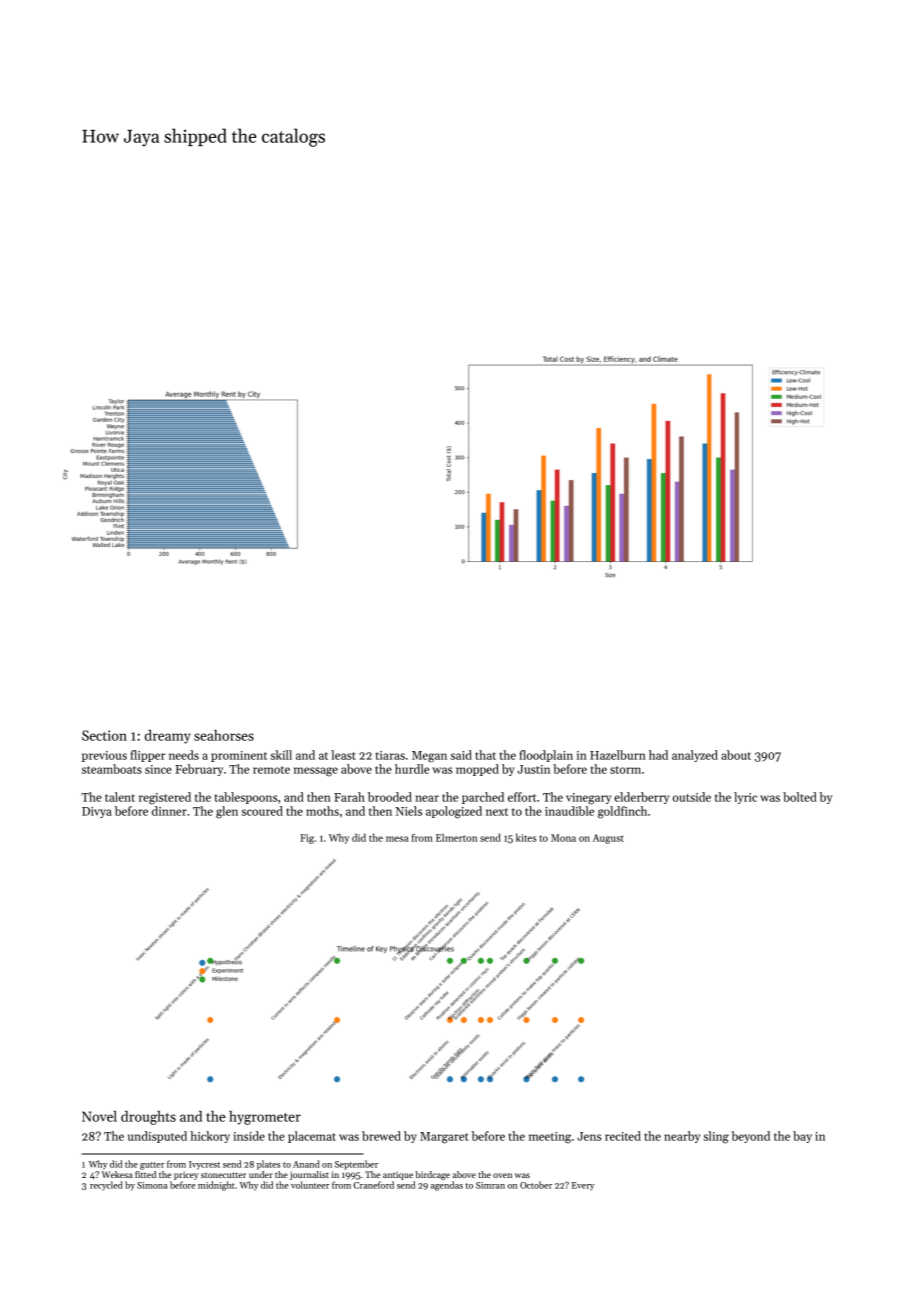  I want to click on about, so click(736, 755).
